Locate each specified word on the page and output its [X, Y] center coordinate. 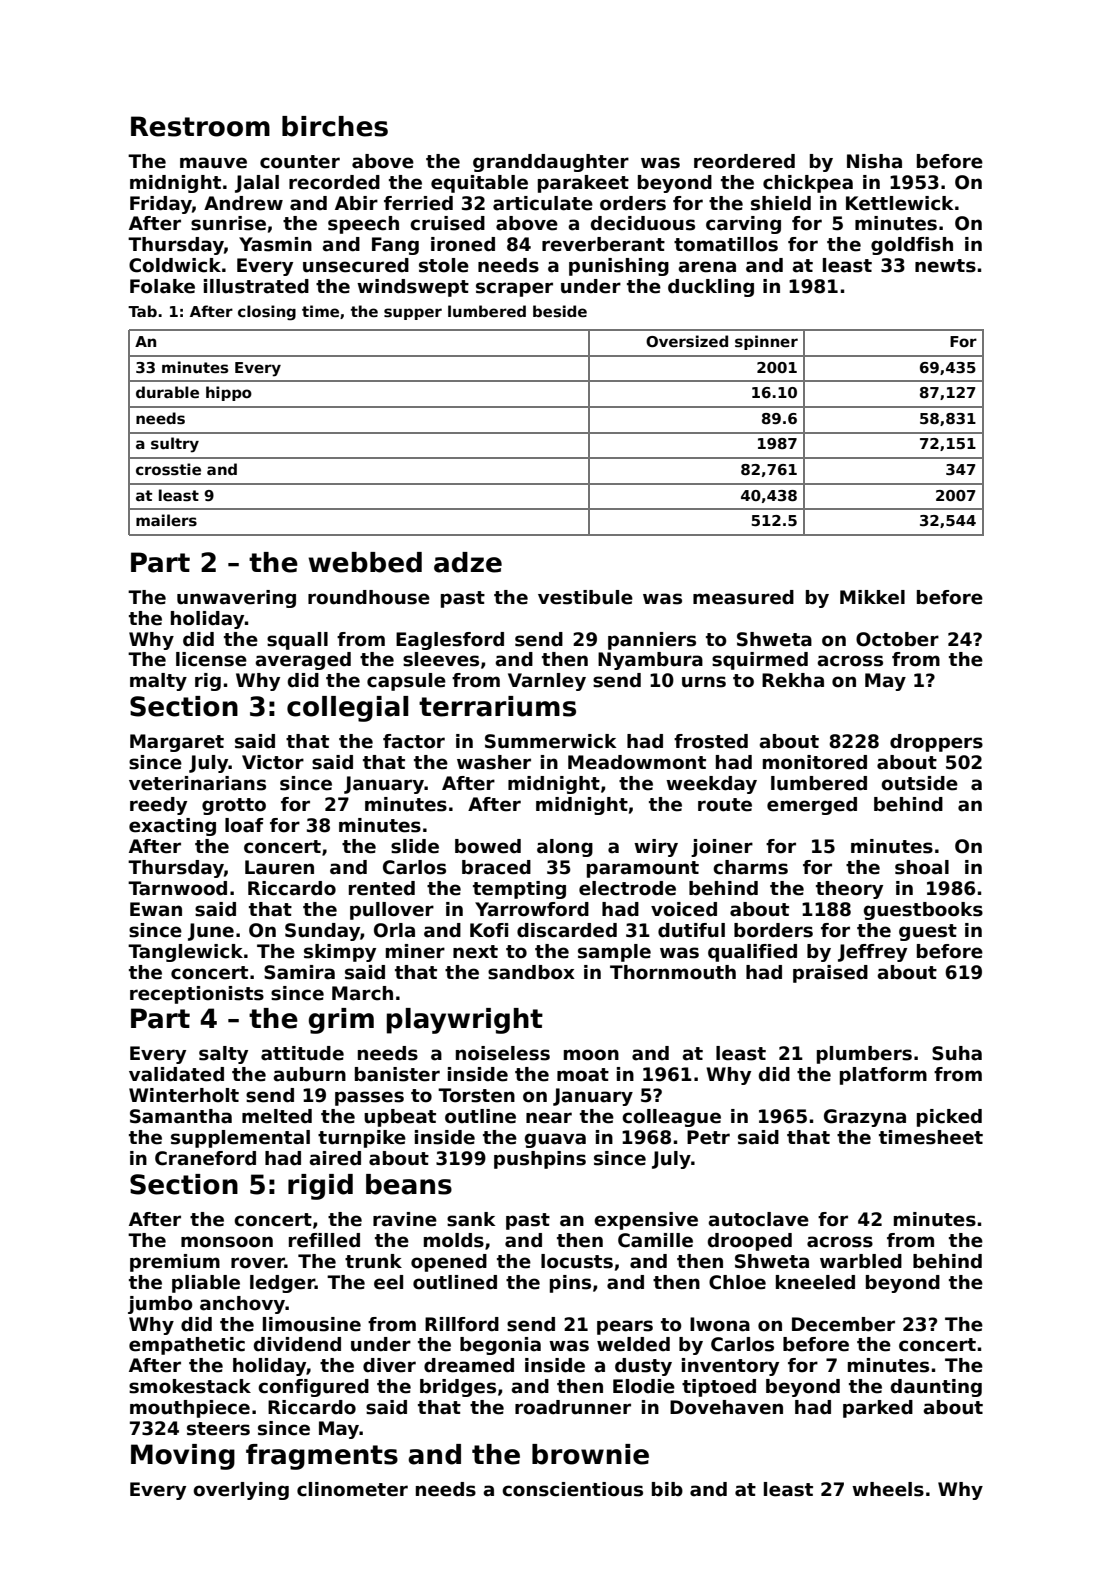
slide [415, 846]
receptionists [197, 995]
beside [560, 311]
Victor [273, 762]
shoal [922, 867]
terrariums [497, 706]
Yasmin [275, 244]
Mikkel [872, 597]
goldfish [912, 246]
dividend [297, 1344]
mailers [166, 520]
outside [919, 783]
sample [614, 953]
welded [633, 1344]
